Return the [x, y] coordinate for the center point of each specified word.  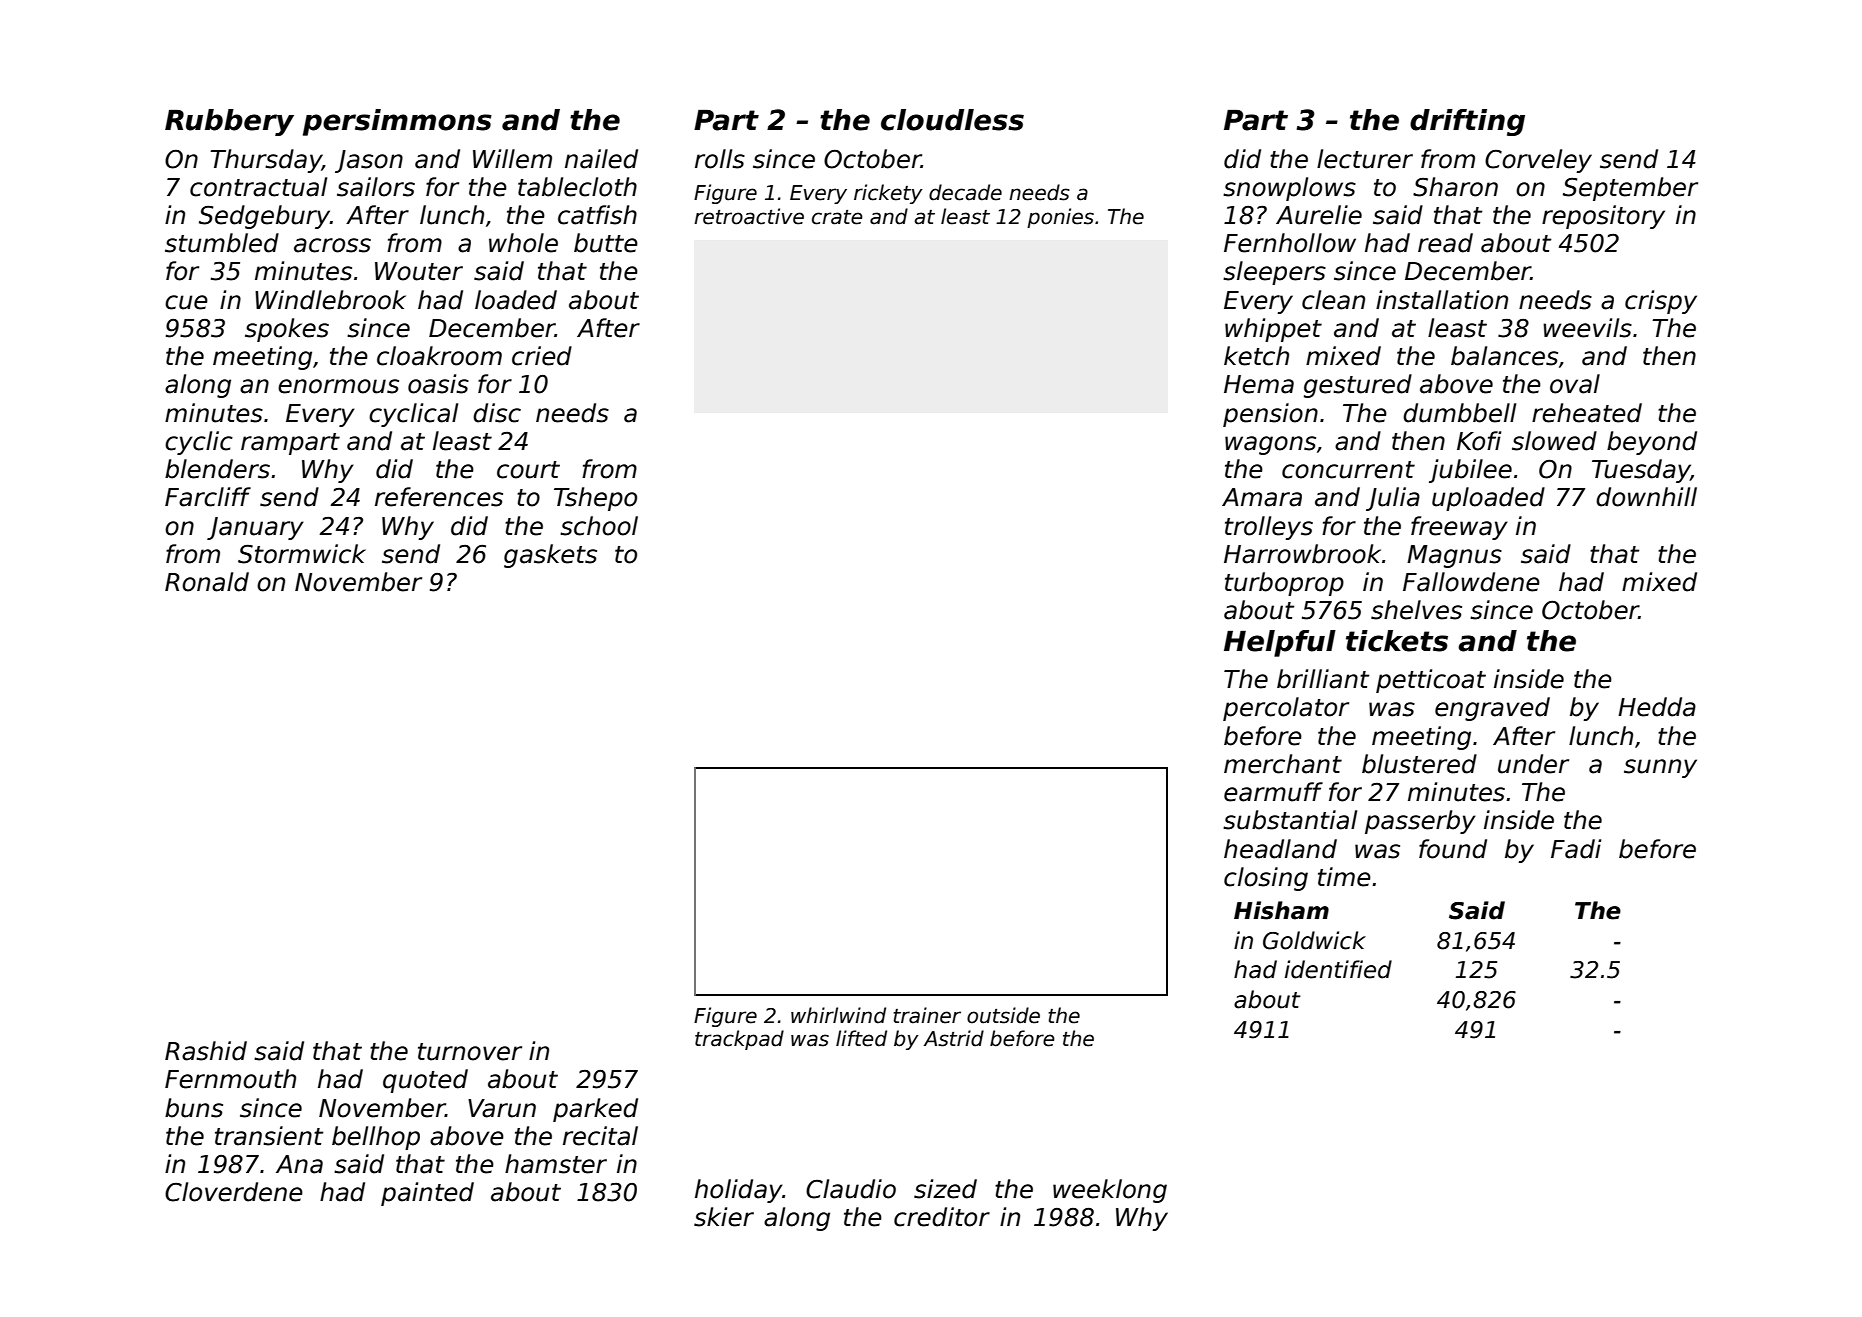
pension [1270, 415]
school [599, 526]
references [439, 497]
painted [427, 1194]
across [332, 245]
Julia [1393, 499]
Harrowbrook [1302, 554]
